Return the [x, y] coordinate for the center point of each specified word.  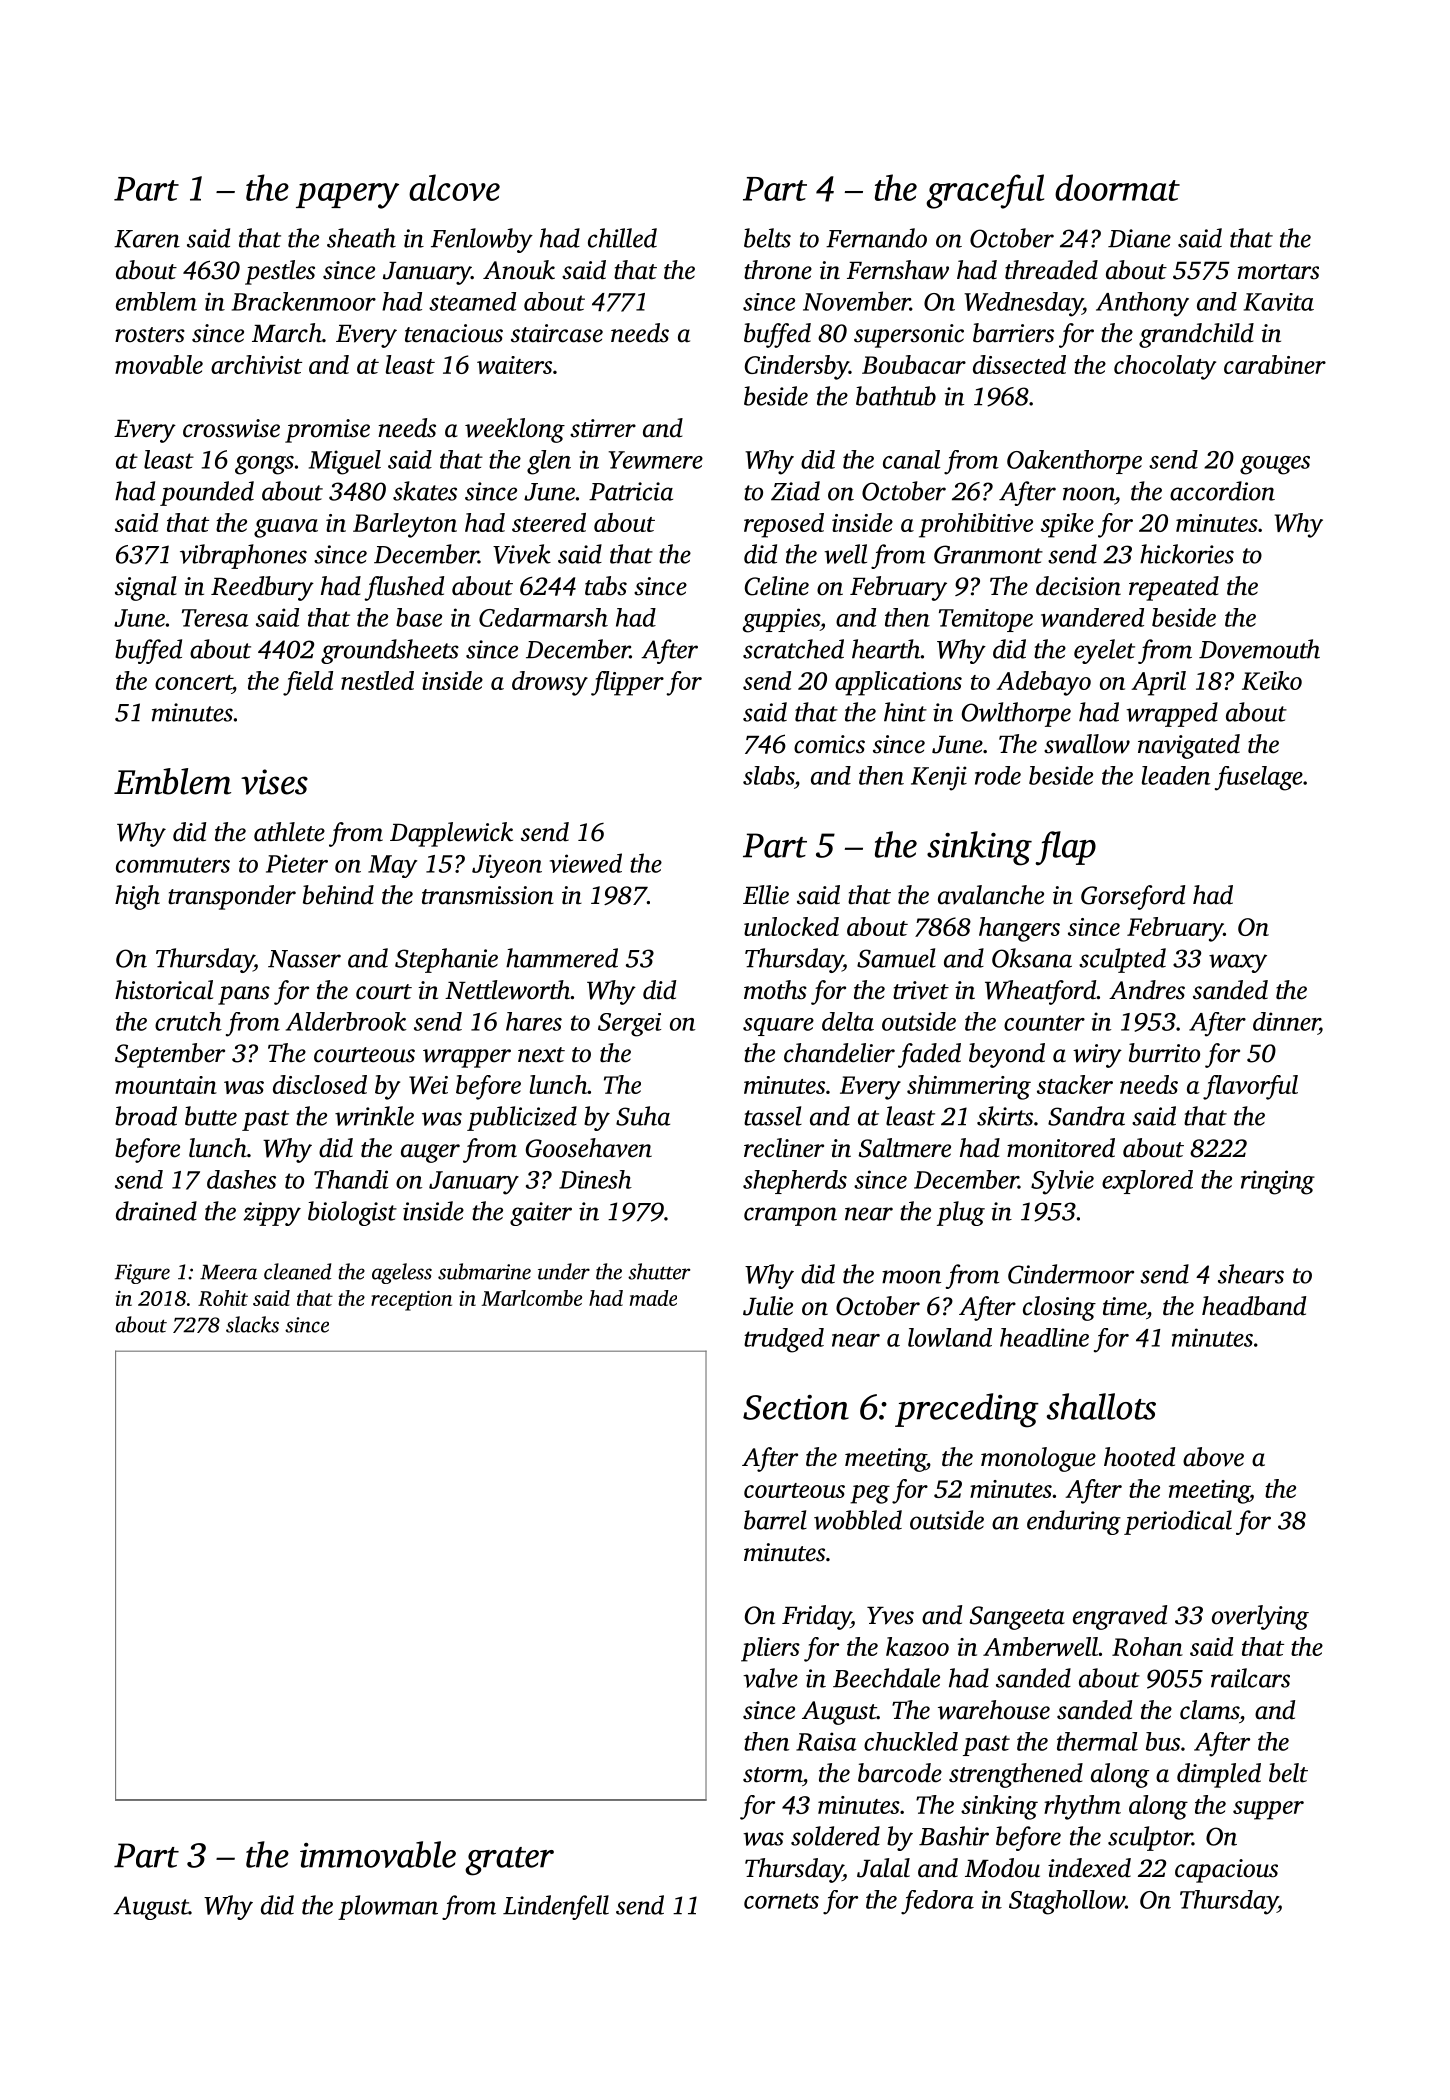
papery [347, 196]
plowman [388, 1907]
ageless [402, 1273]
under [564, 1271]
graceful [985, 191]
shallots [1101, 1406]
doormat [1117, 187]
